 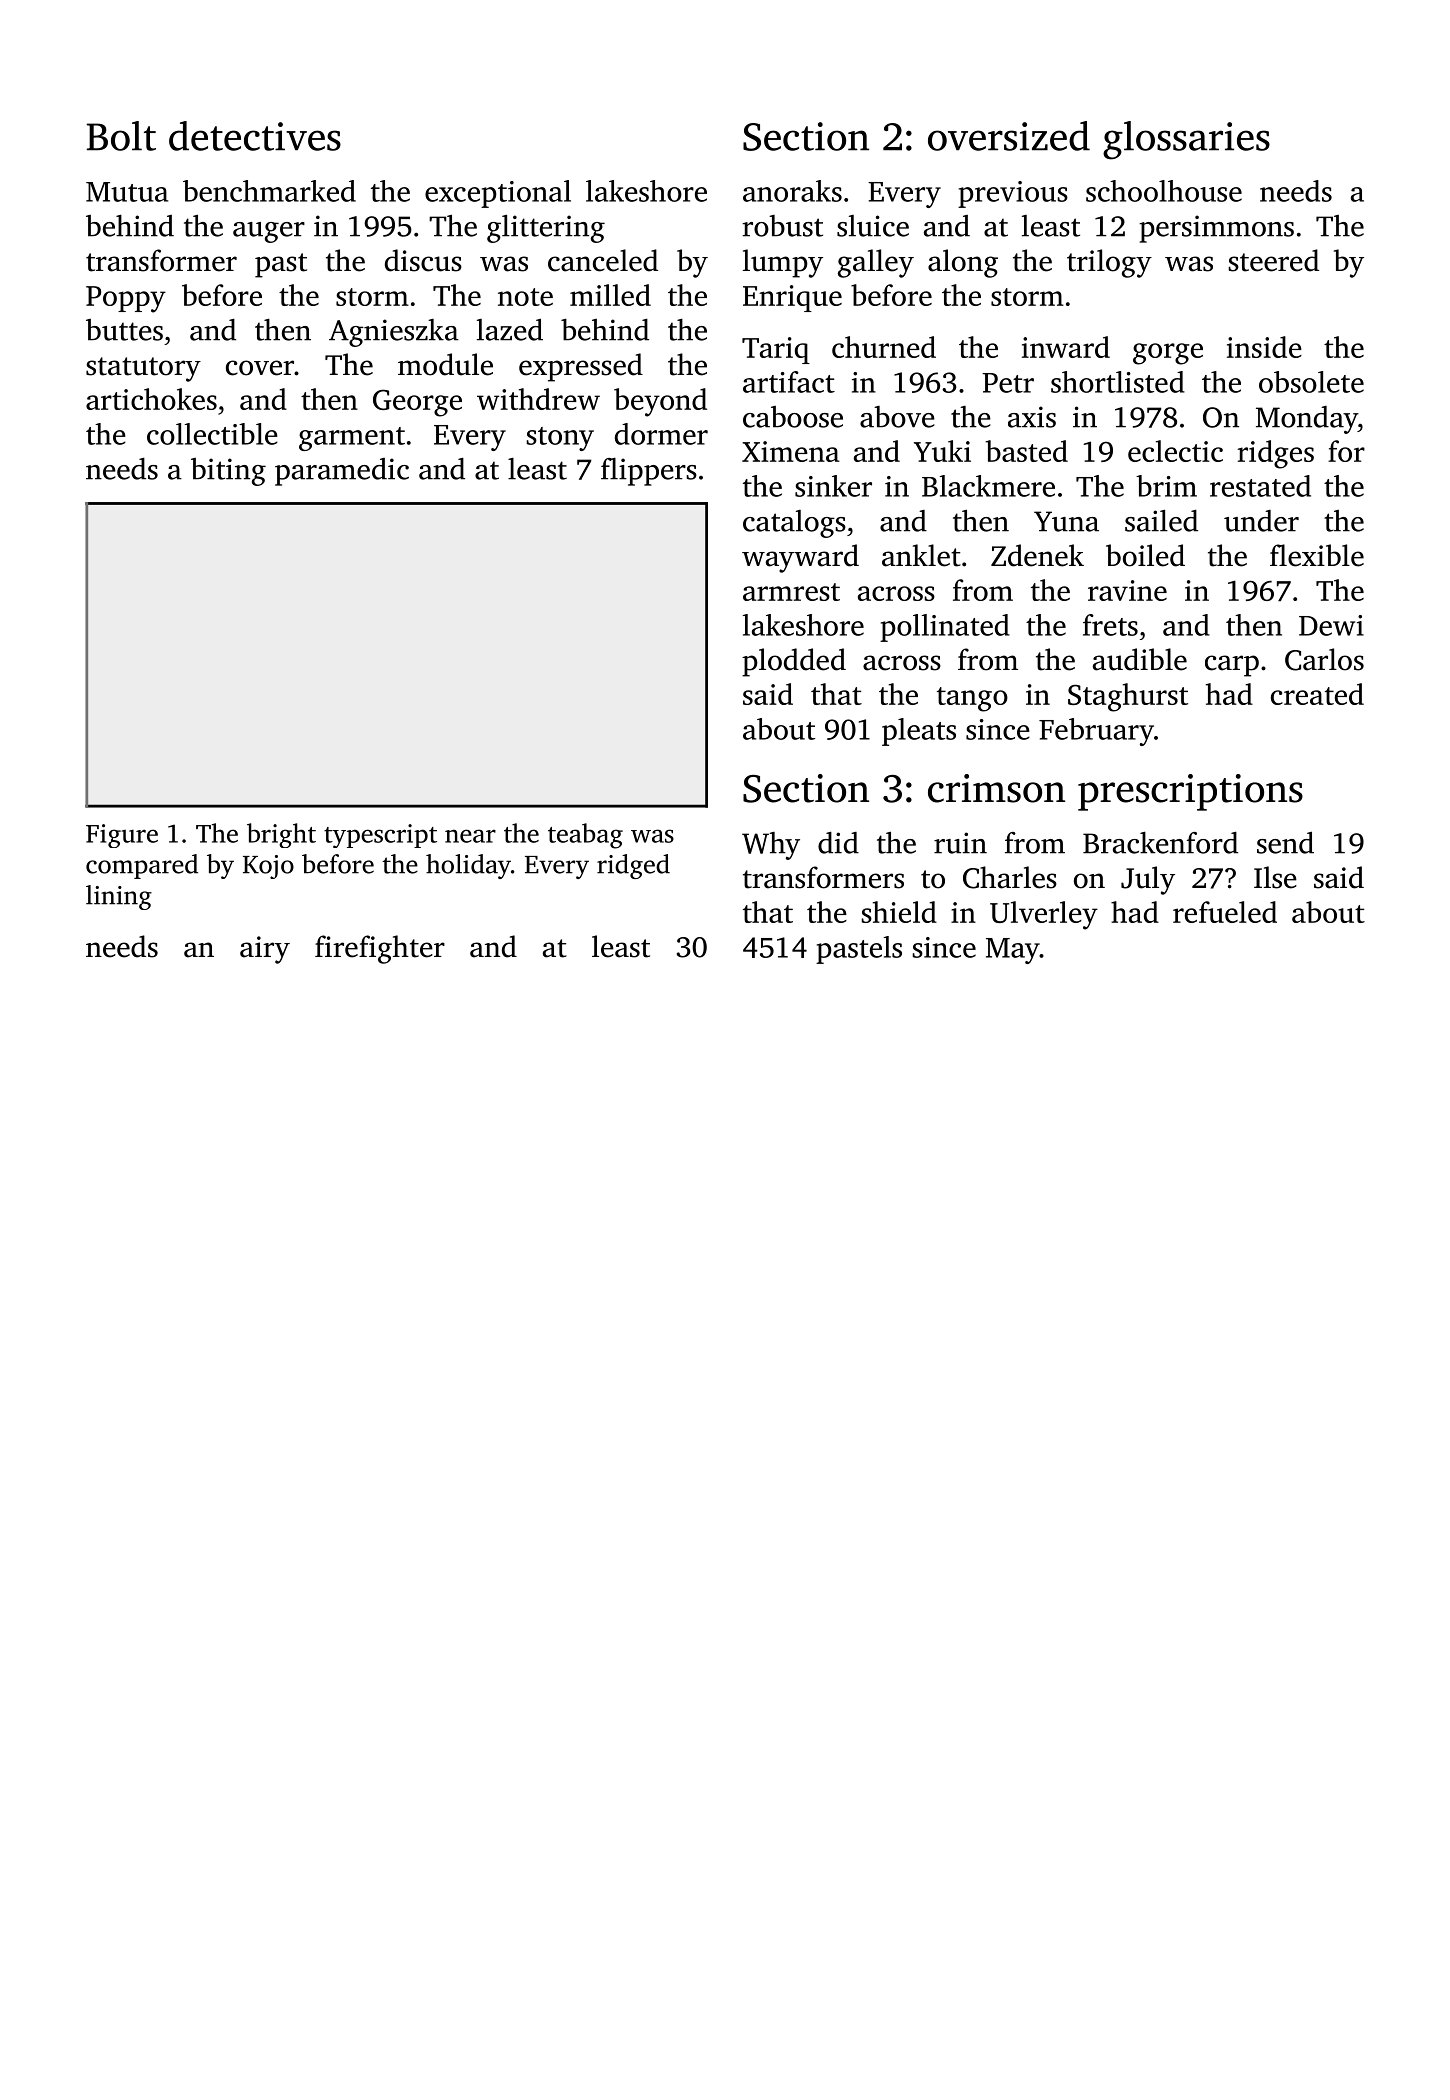 I want to click on Mutua, so click(x=127, y=192).
